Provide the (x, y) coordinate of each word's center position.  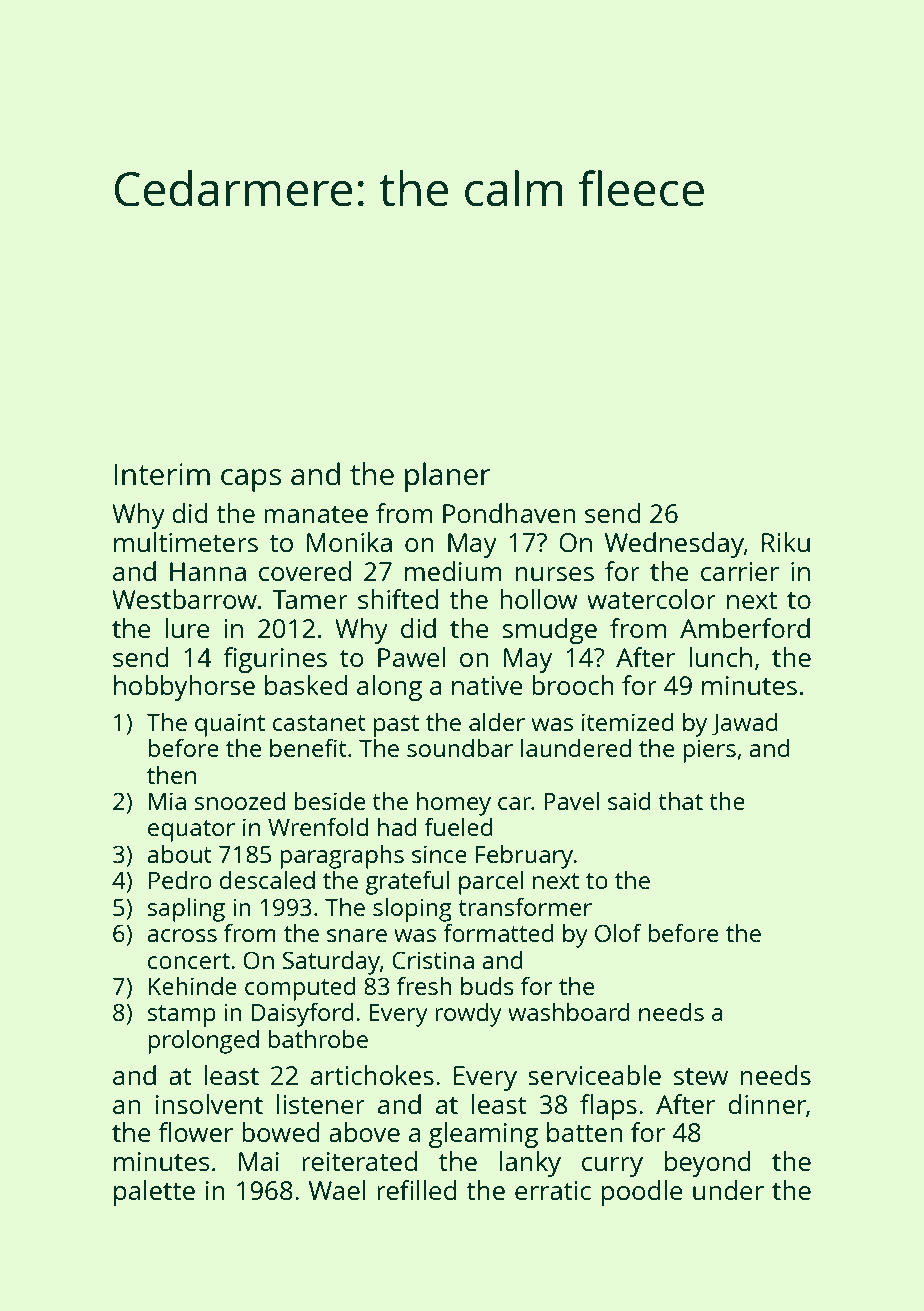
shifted (398, 599)
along (389, 688)
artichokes (372, 1075)
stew (701, 1076)
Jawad (744, 724)
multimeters (186, 542)
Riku (786, 542)
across (182, 935)
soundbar (460, 747)
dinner (767, 1104)
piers (709, 751)
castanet (319, 723)
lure (188, 628)
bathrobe (318, 1038)
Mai (259, 1161)
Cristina (433, 960)
